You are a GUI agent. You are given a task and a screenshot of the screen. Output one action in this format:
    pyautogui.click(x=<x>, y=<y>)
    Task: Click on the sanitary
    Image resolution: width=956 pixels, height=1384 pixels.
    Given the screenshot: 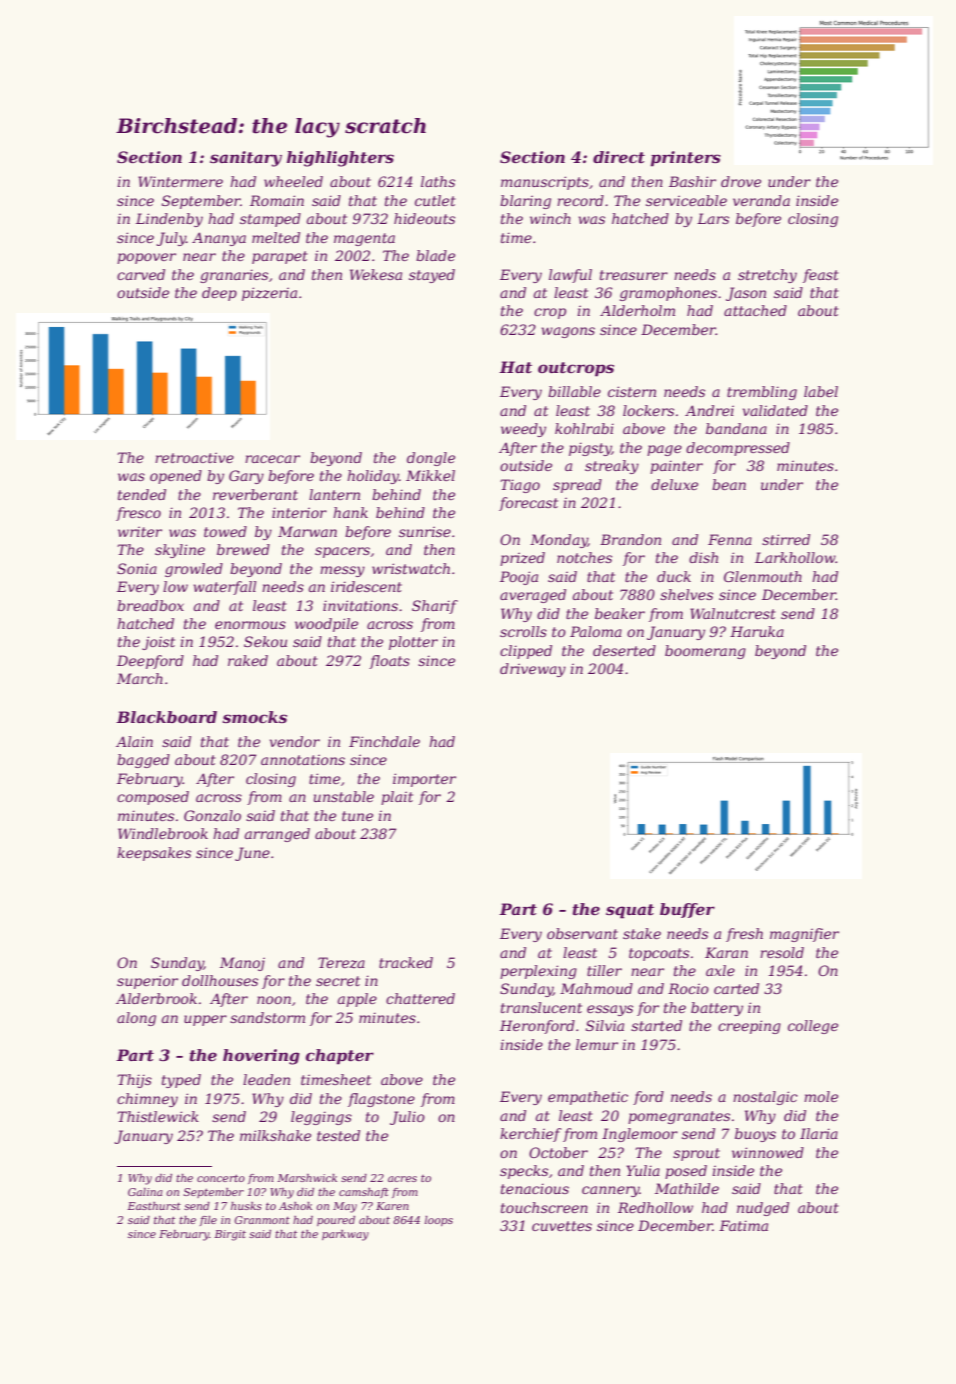 What is the action you would take?
    pyautogui.click(x=246, y=159)
